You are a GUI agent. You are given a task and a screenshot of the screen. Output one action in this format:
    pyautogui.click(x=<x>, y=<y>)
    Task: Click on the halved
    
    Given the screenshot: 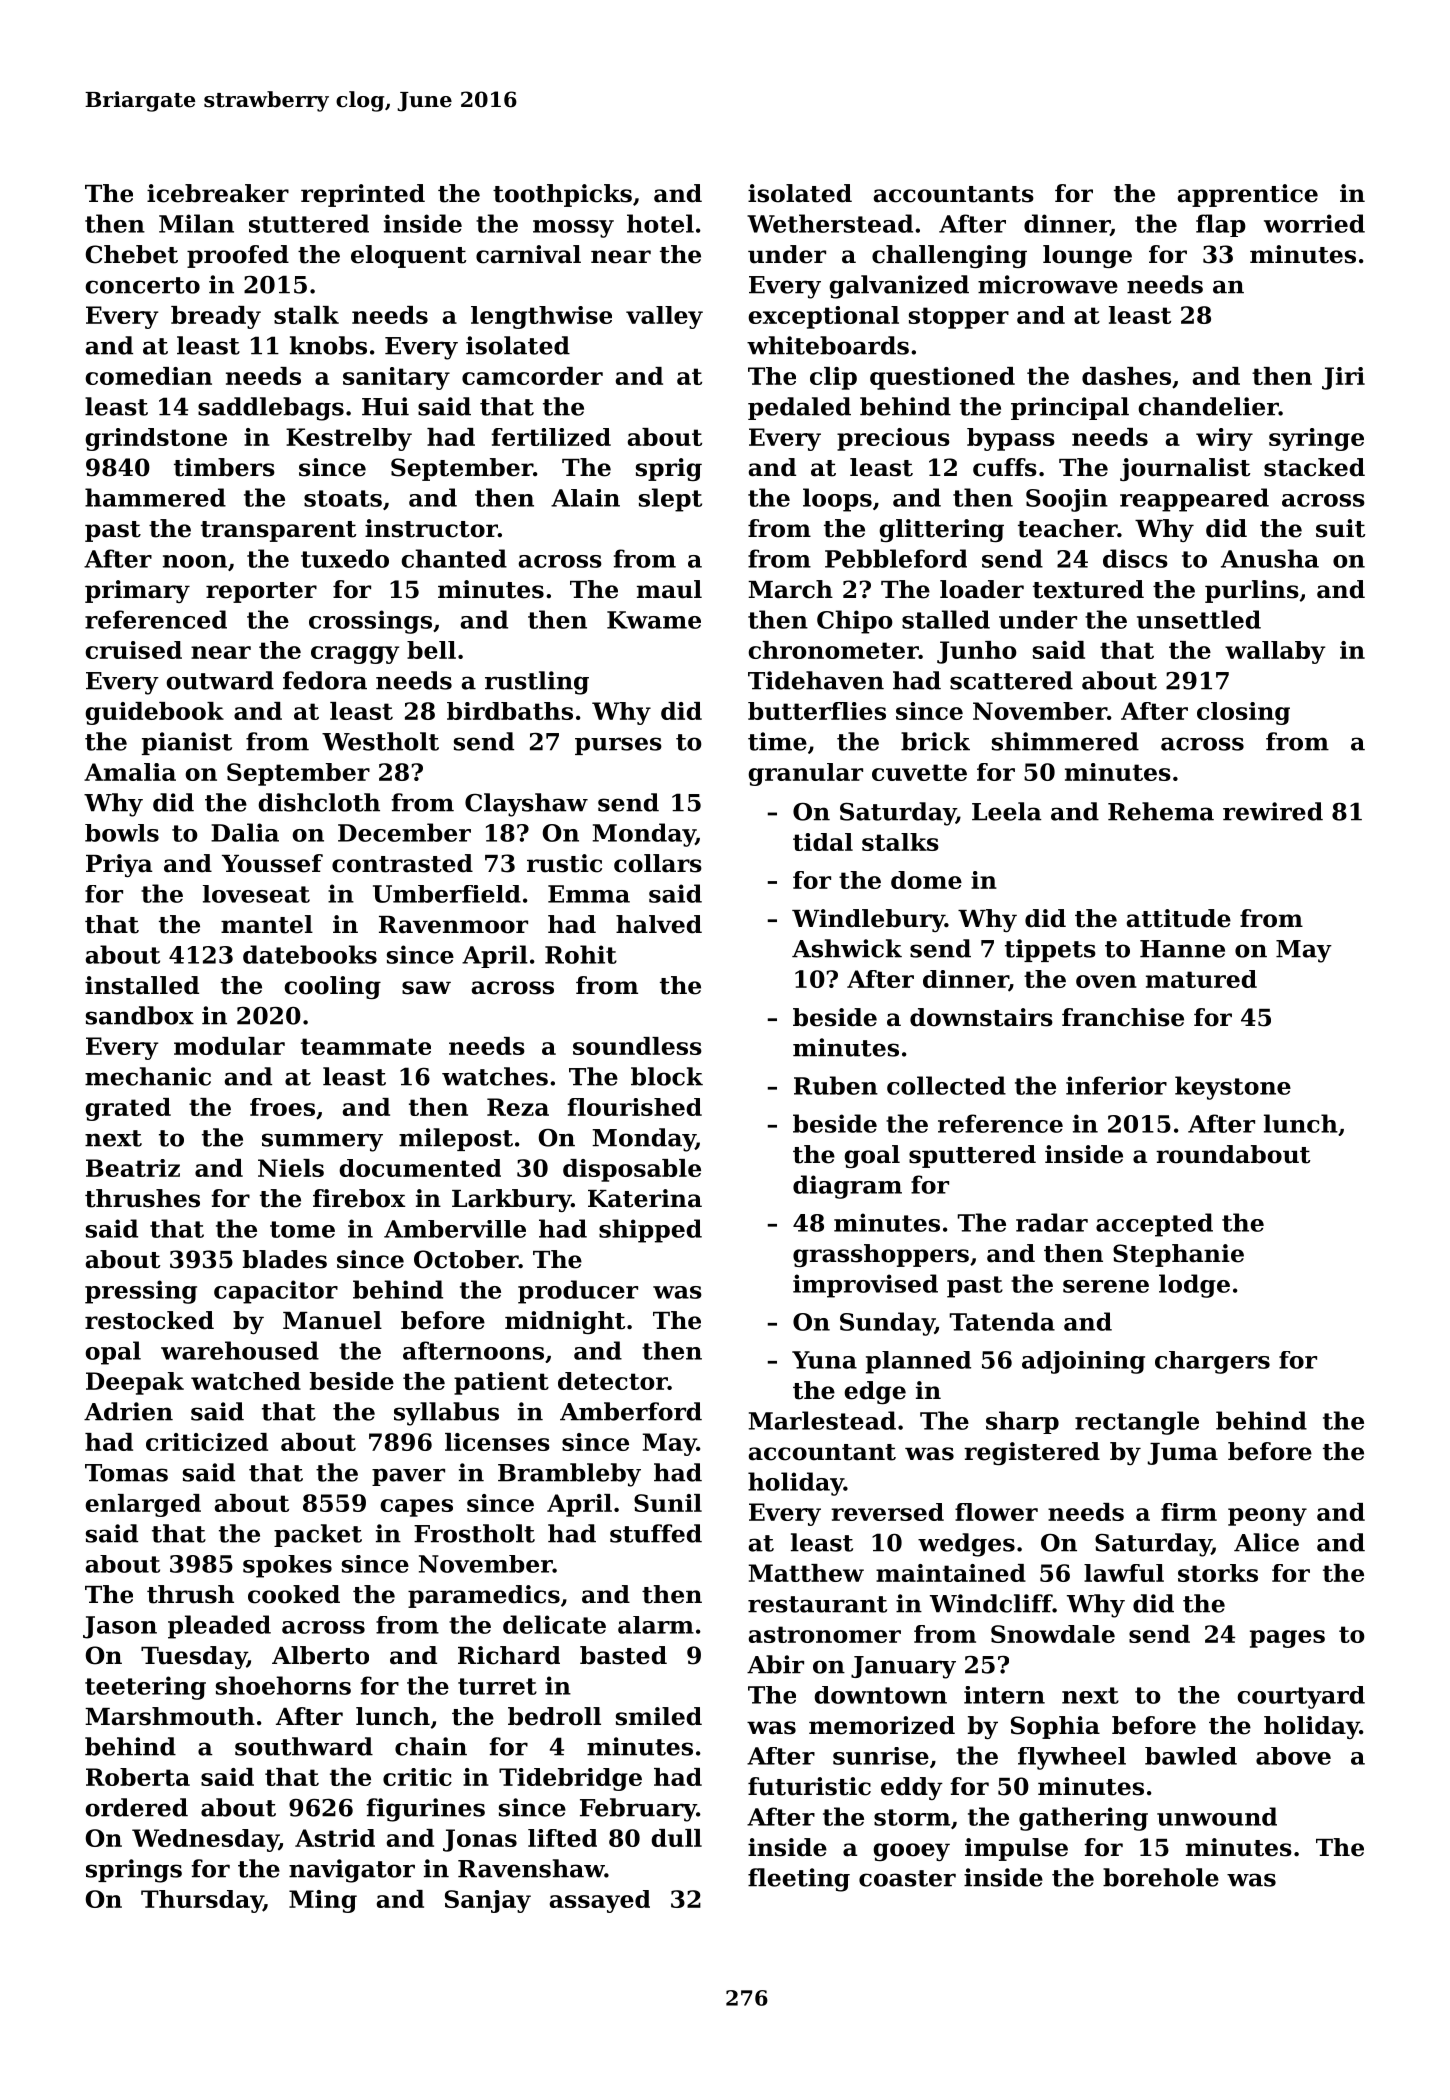 What is the action you would take?
    pyautogui.click(x=659, y=924)
